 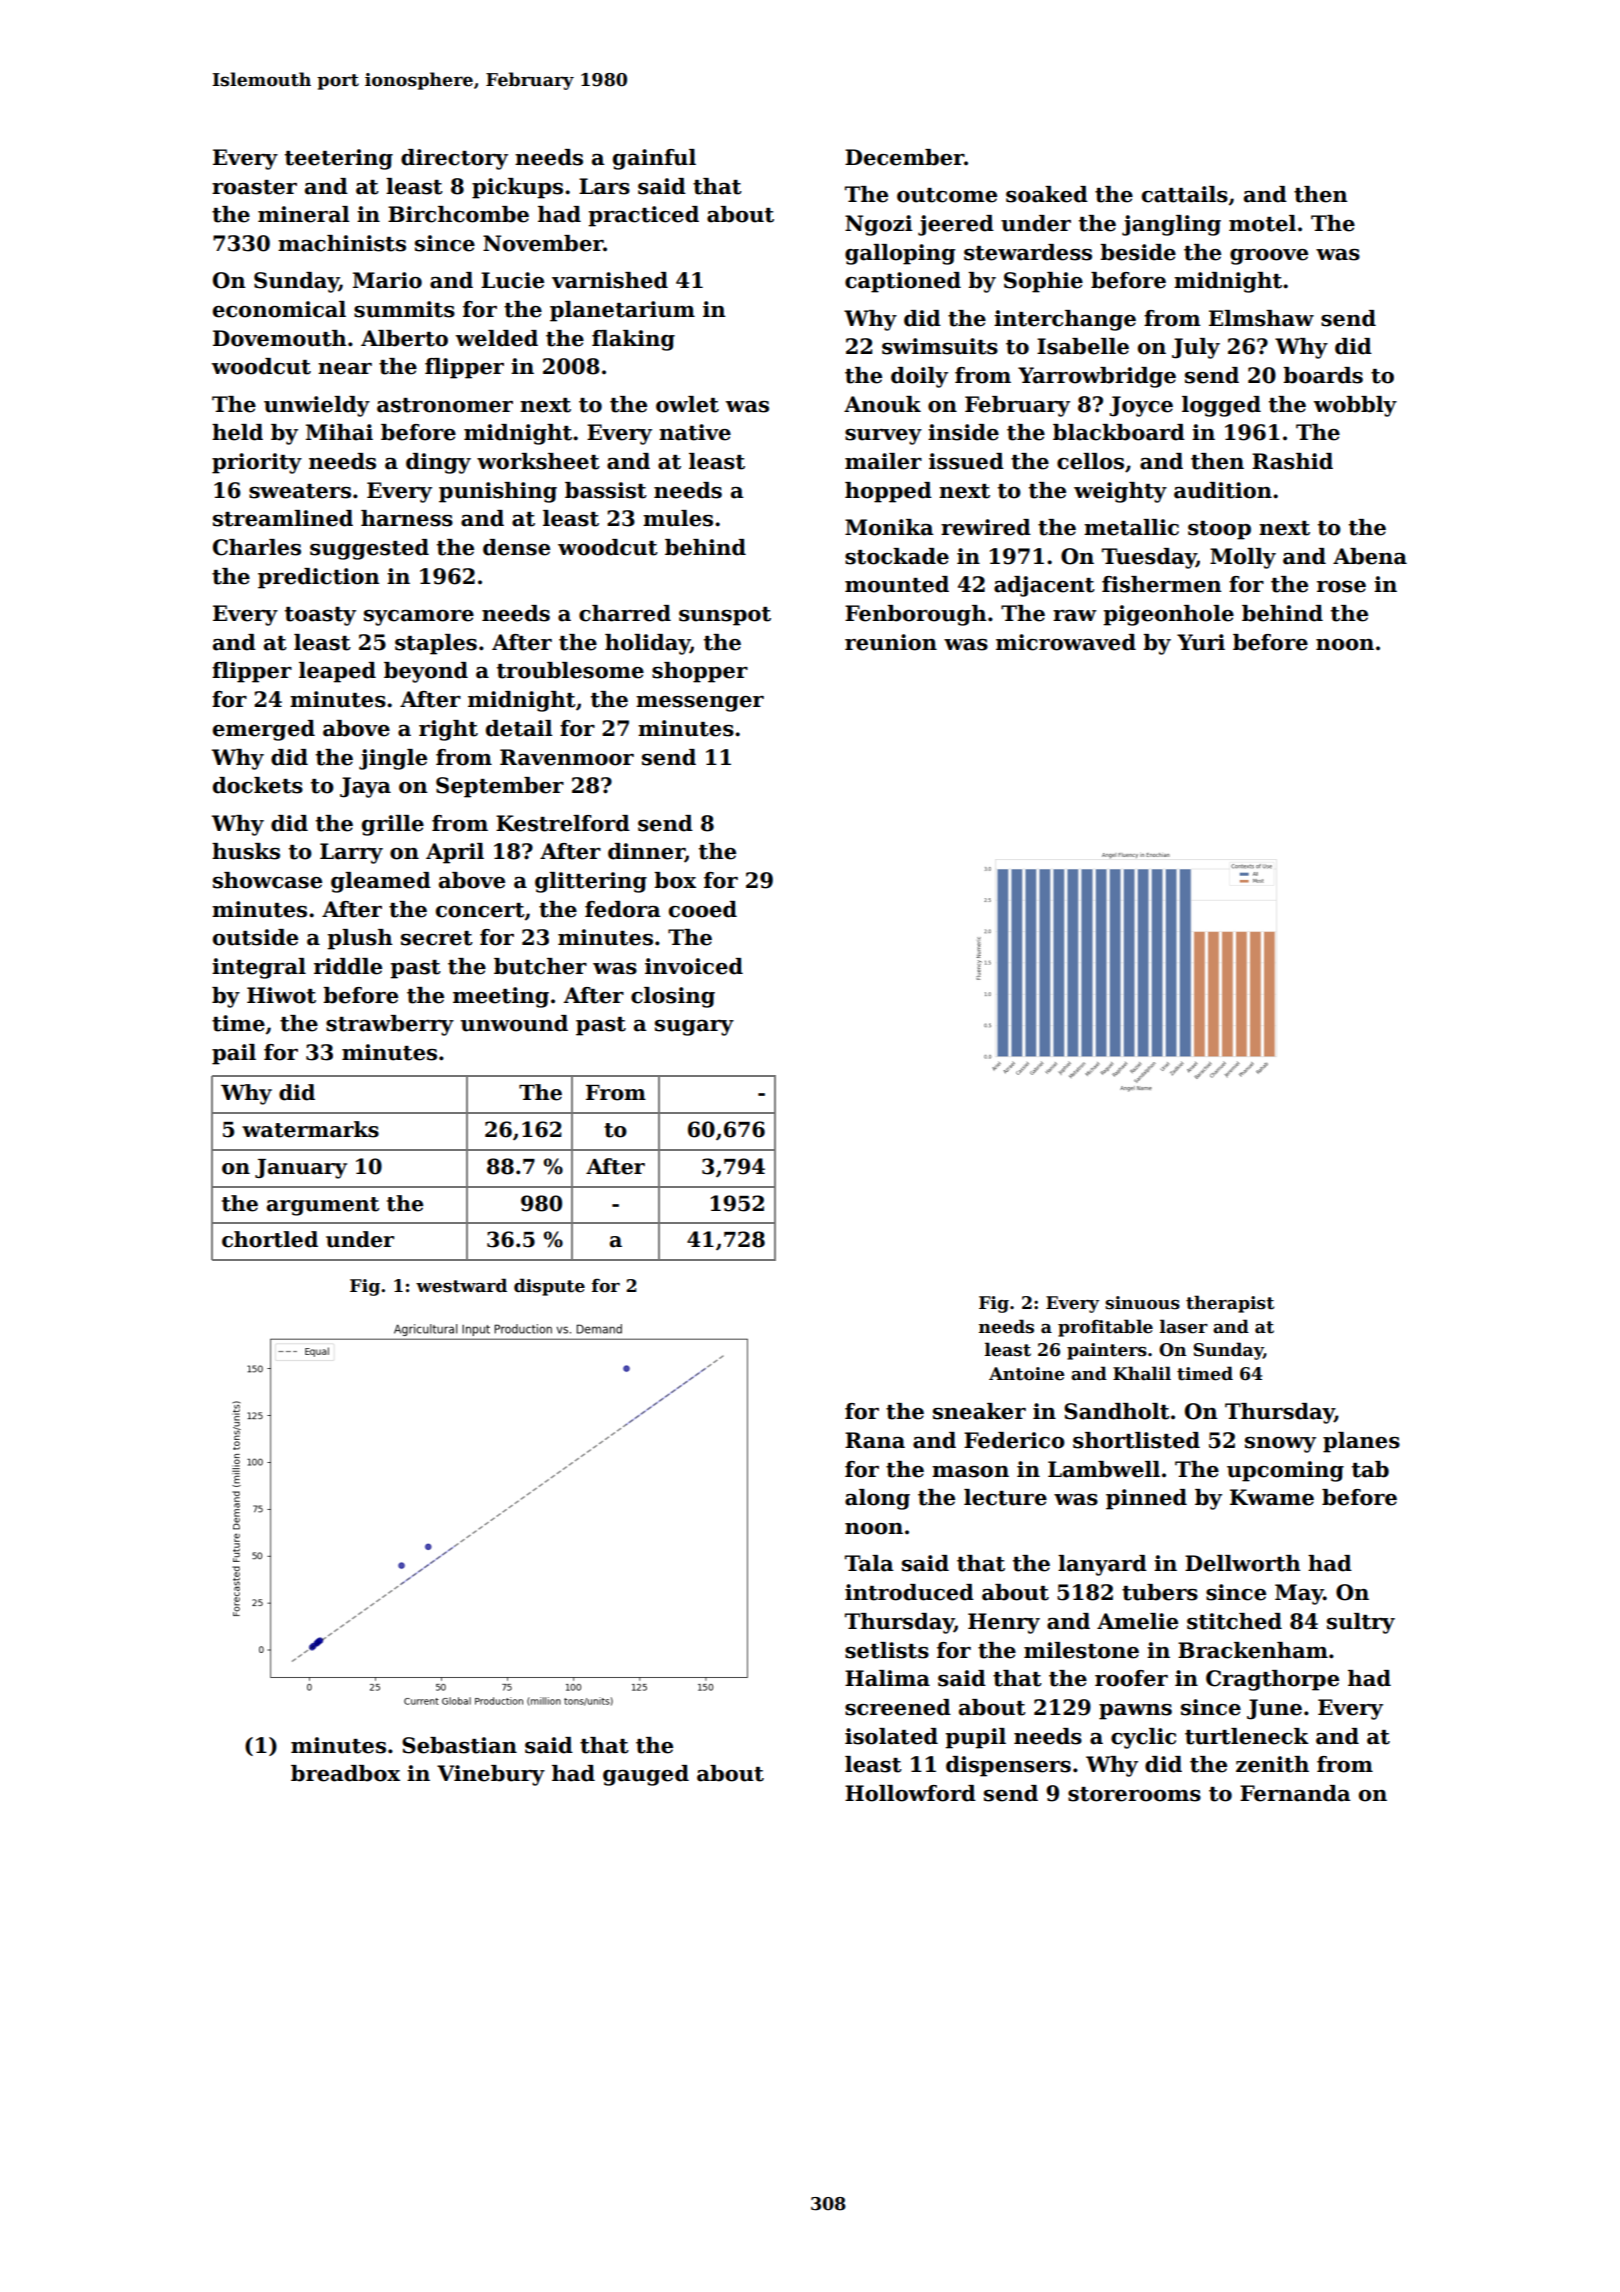 What do you see at coordinates (1162, 584) in the screenshot?
I see `fishermen` at bounding box center [1162, 584].
